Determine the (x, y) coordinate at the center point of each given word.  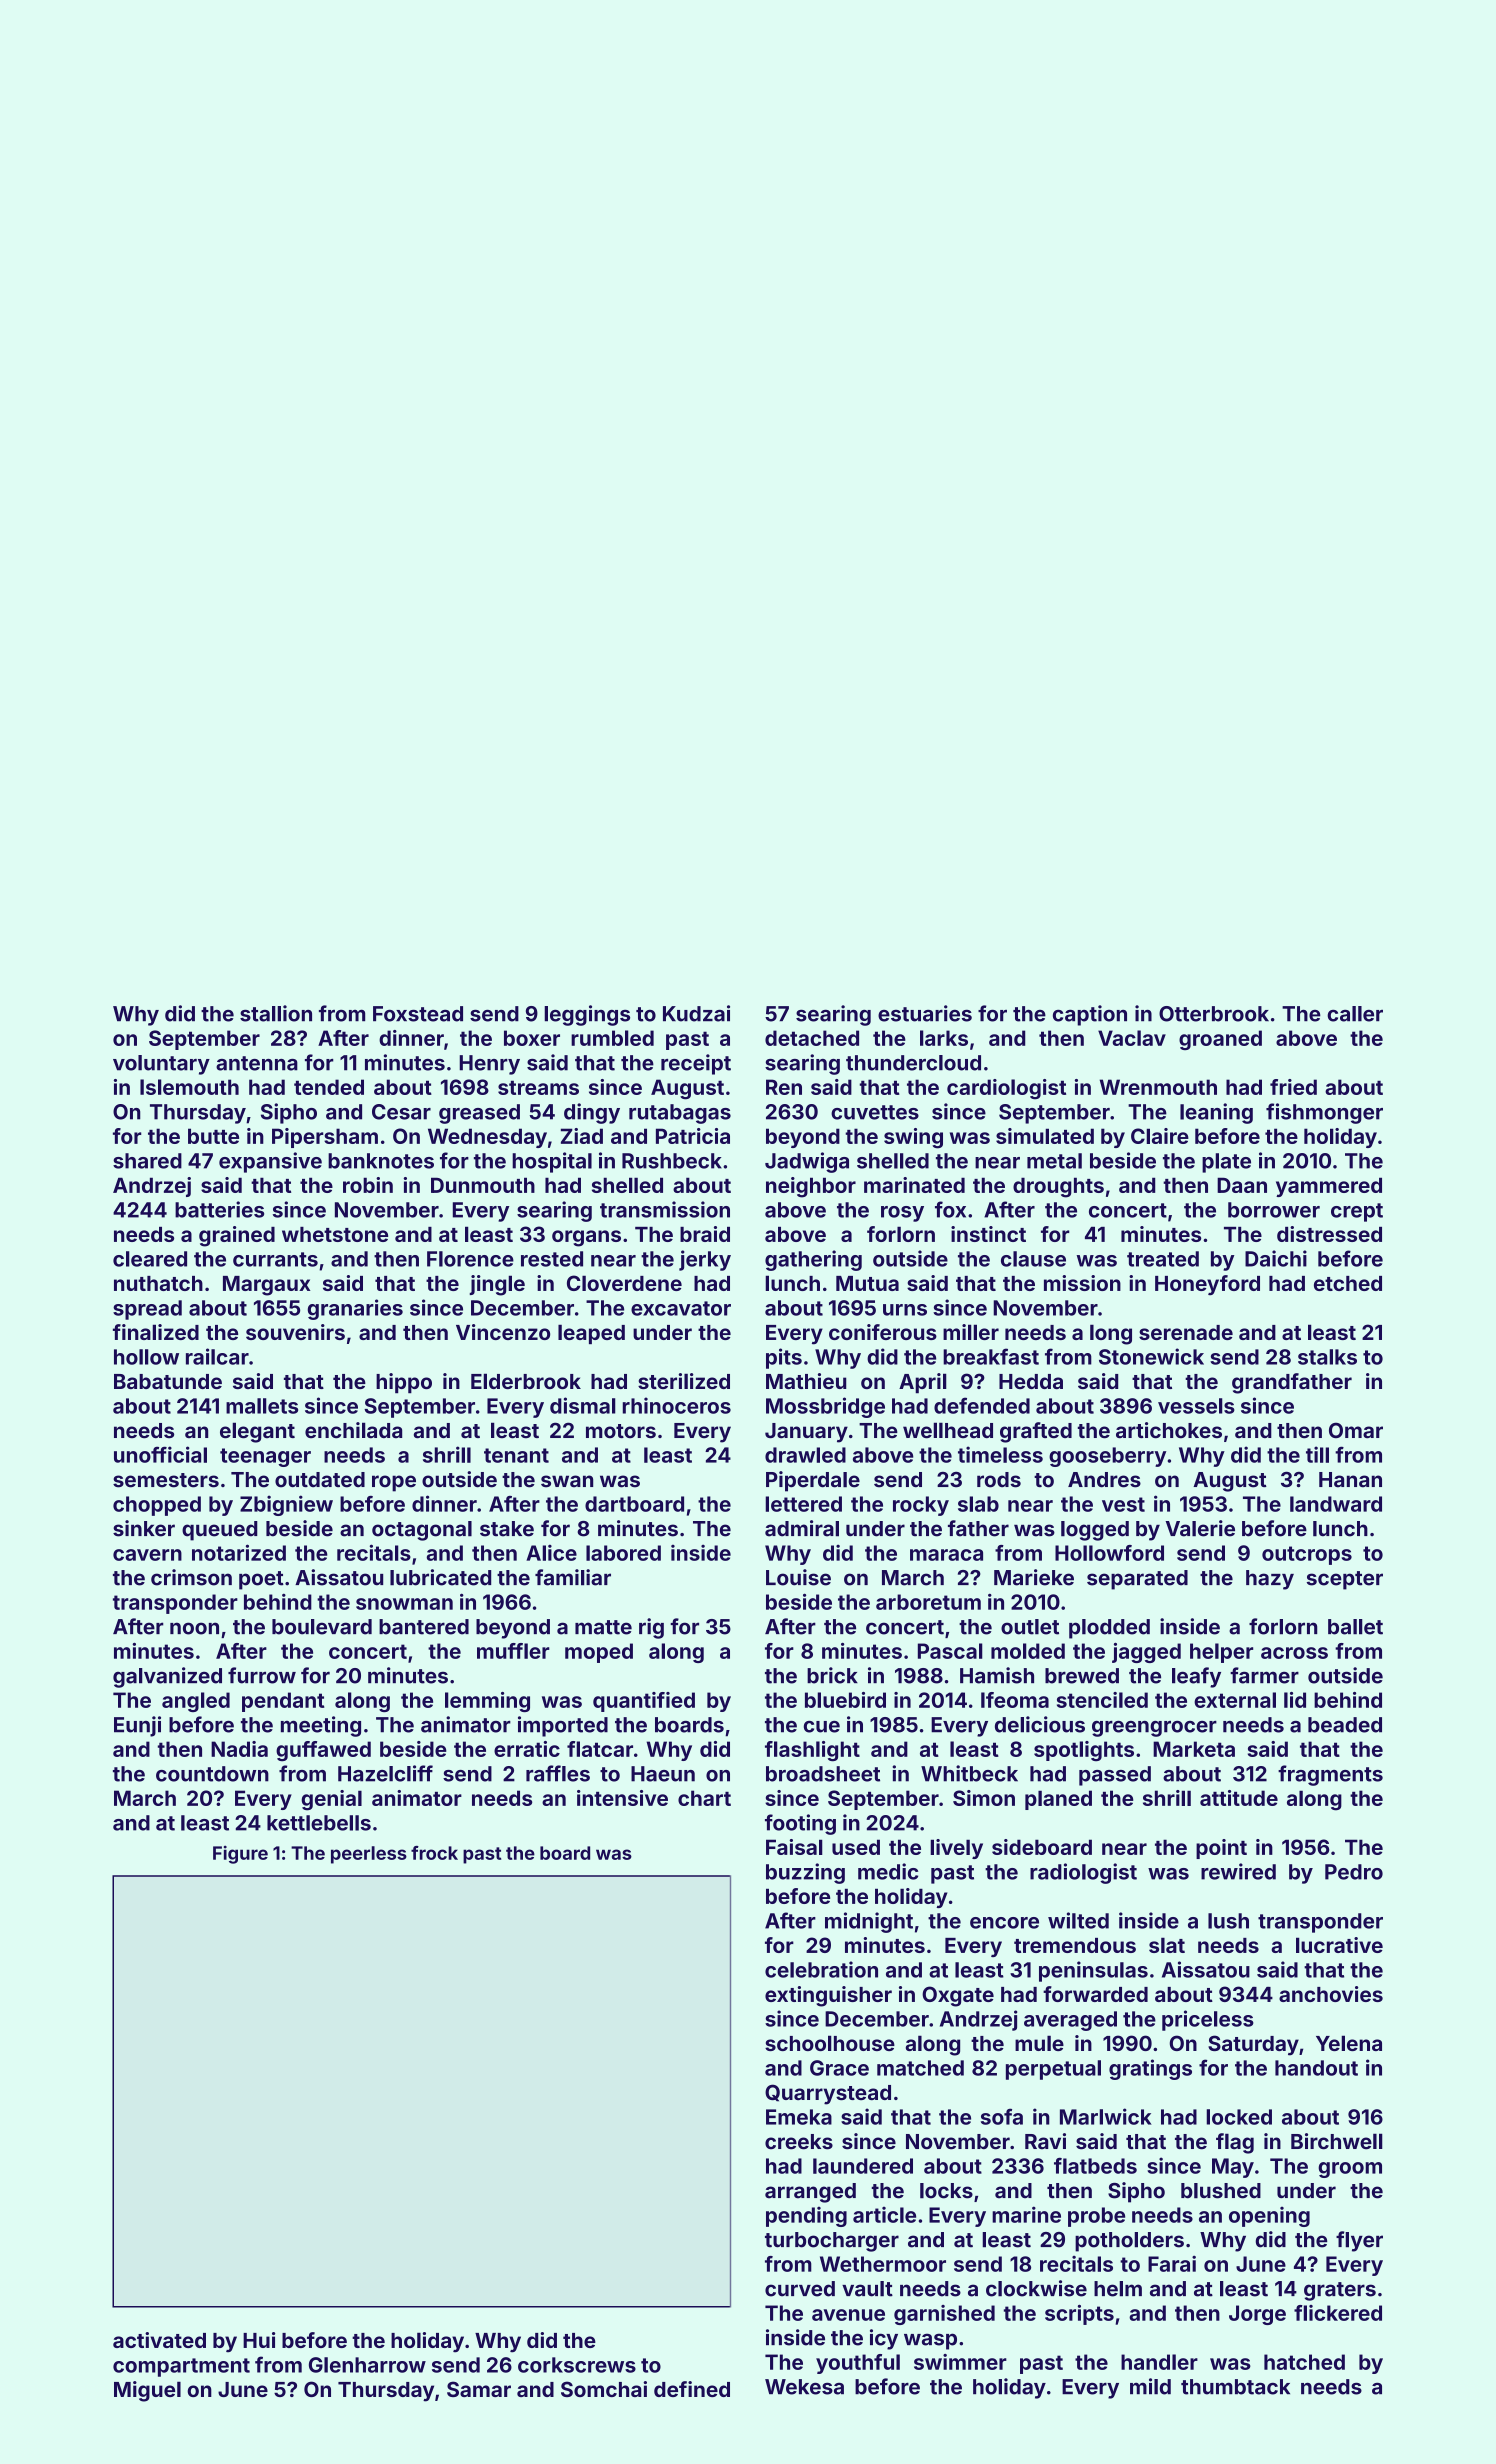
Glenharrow (367, 2365)
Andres (1104, 1480)
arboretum (928, 1602)
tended (329, 1087)
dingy (592, 1113)
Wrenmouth (1158, 1087)
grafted (1036, 1432)
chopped (157, 1506)
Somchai (604, 2389)
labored (623, 1553)
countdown (212, 1774)
